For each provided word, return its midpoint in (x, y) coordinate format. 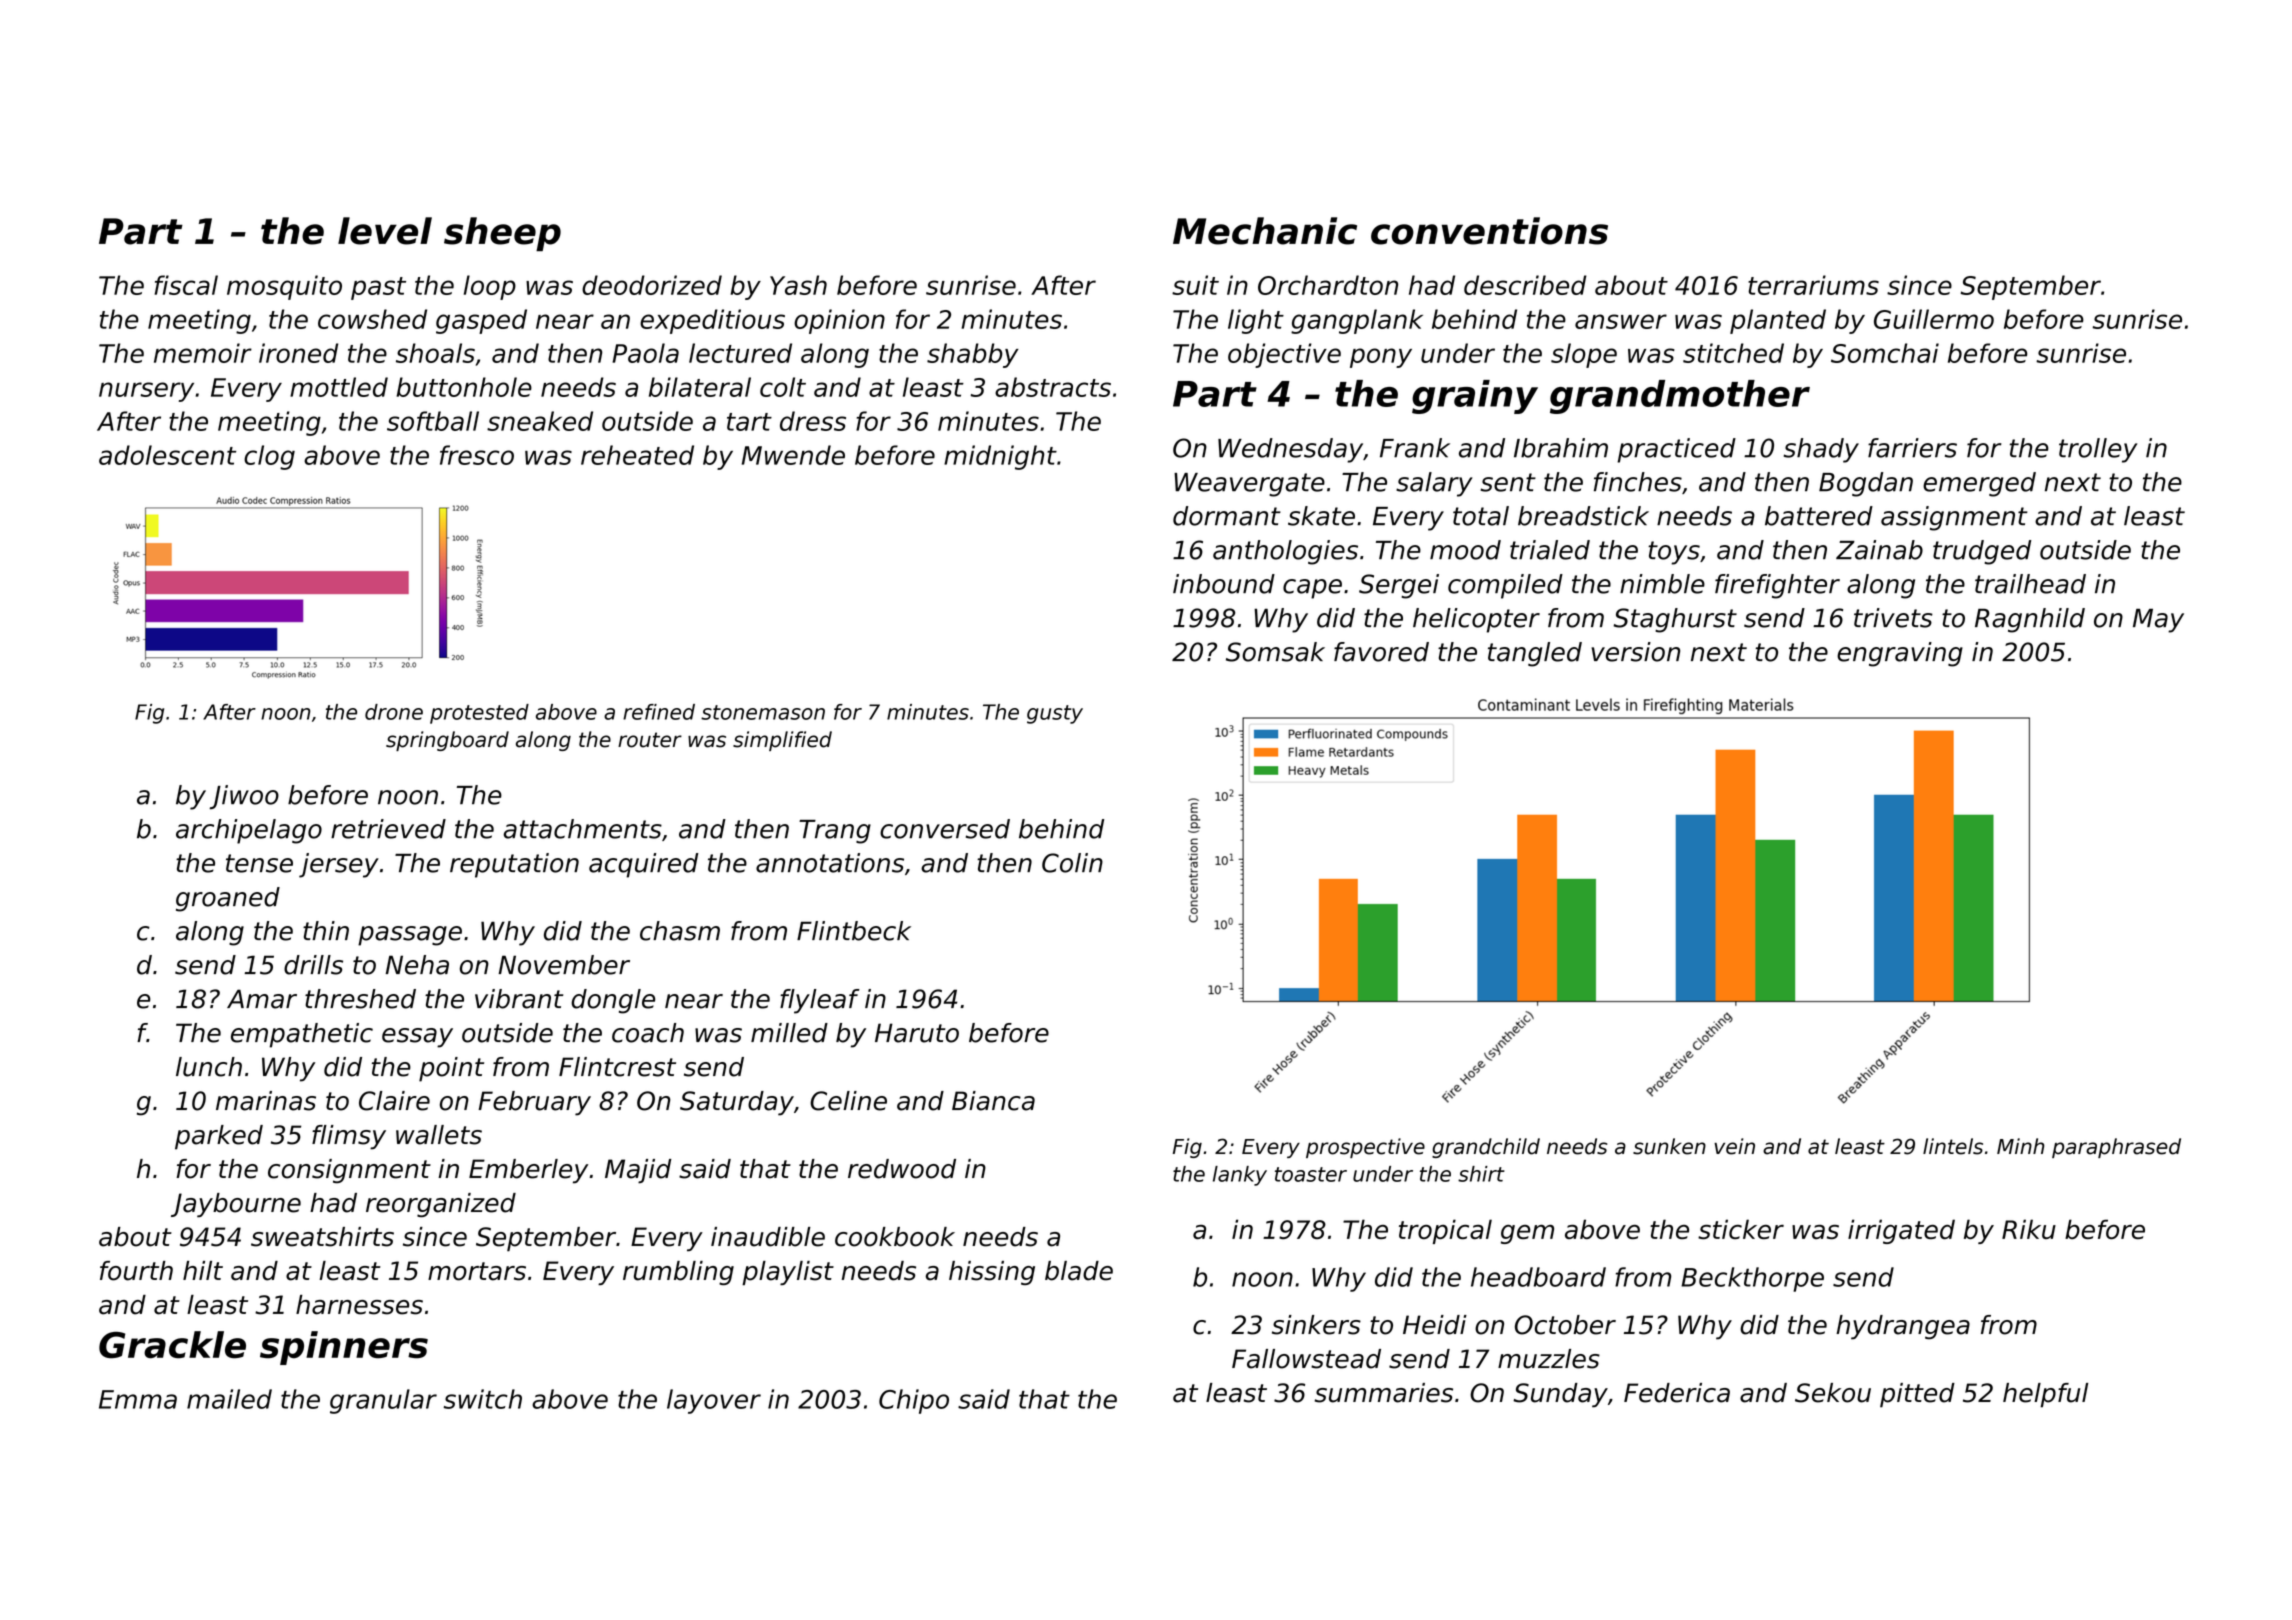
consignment (349, 1171)
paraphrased (2116, 1148)
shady (1821, 450)
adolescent (167, 455)
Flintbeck (854, 931)
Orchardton (1328, 285)
